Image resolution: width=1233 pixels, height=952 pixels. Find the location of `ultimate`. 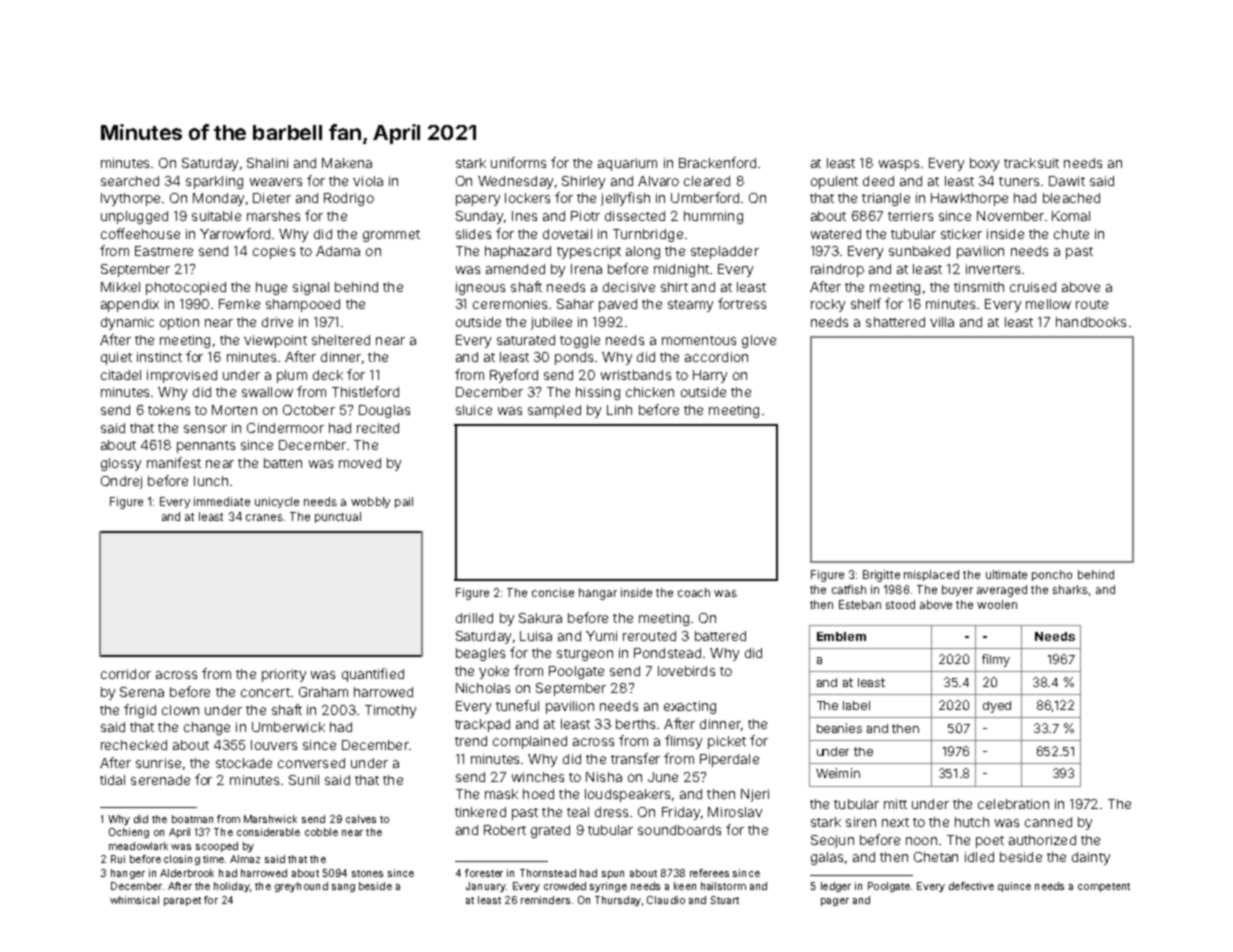

ultimate is located at coordinates (1006, 574).
